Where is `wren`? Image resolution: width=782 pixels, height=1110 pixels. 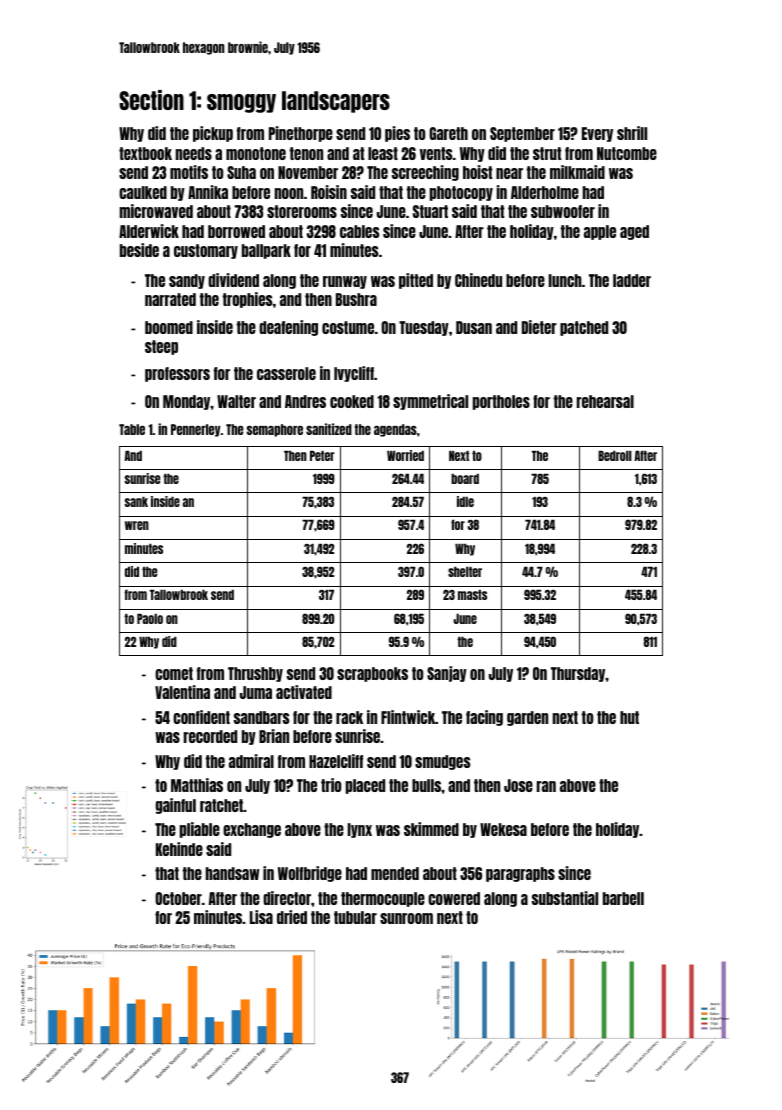
wren is located at coordinates (137, 525).
